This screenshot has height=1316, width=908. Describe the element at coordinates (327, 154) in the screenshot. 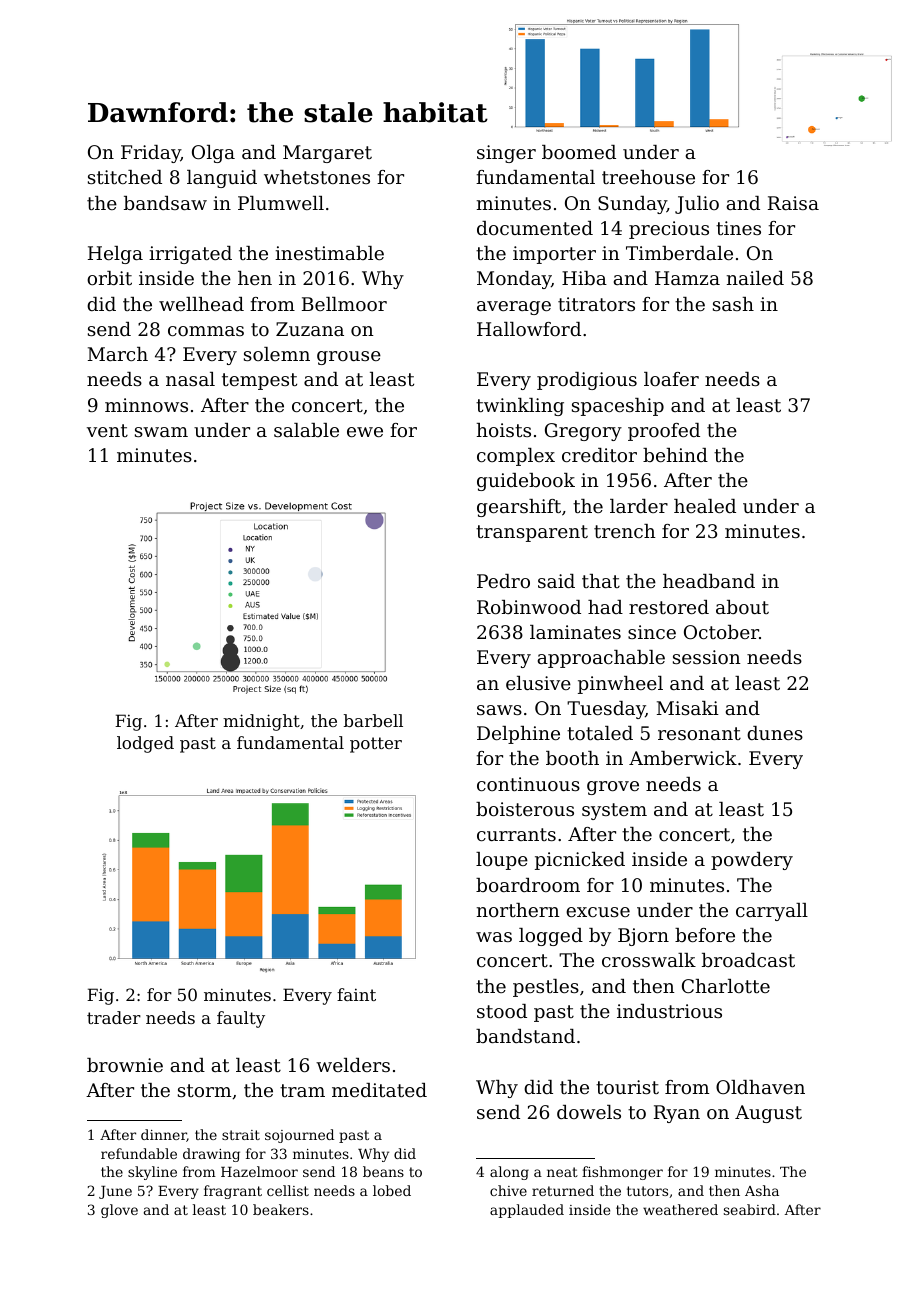

I see `Margaret` at that location.
